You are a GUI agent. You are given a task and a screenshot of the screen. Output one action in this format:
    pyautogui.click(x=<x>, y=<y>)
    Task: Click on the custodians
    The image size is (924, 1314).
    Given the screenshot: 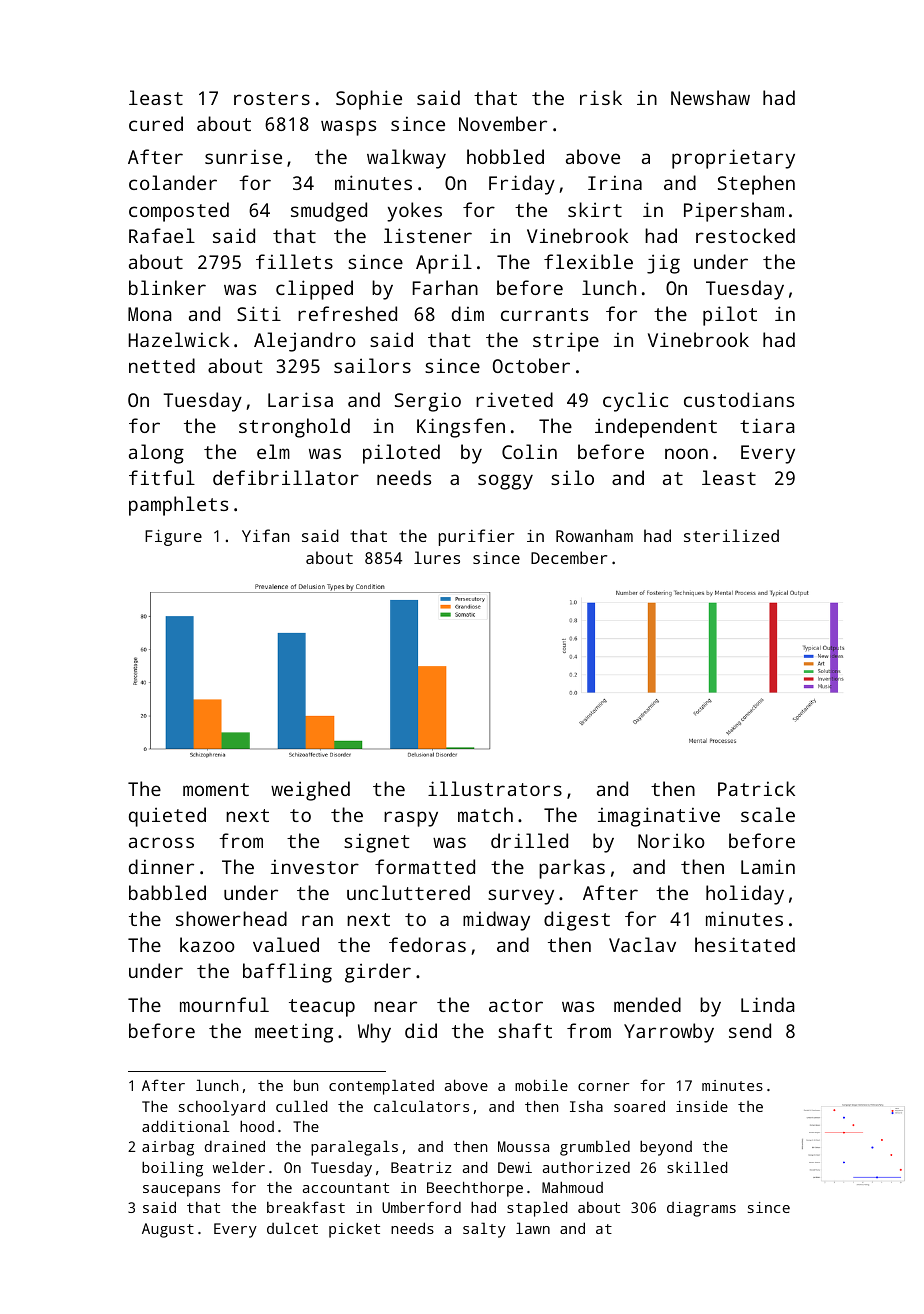 What is the action you would take?
    pyautogui.click(x=739, y=399)
